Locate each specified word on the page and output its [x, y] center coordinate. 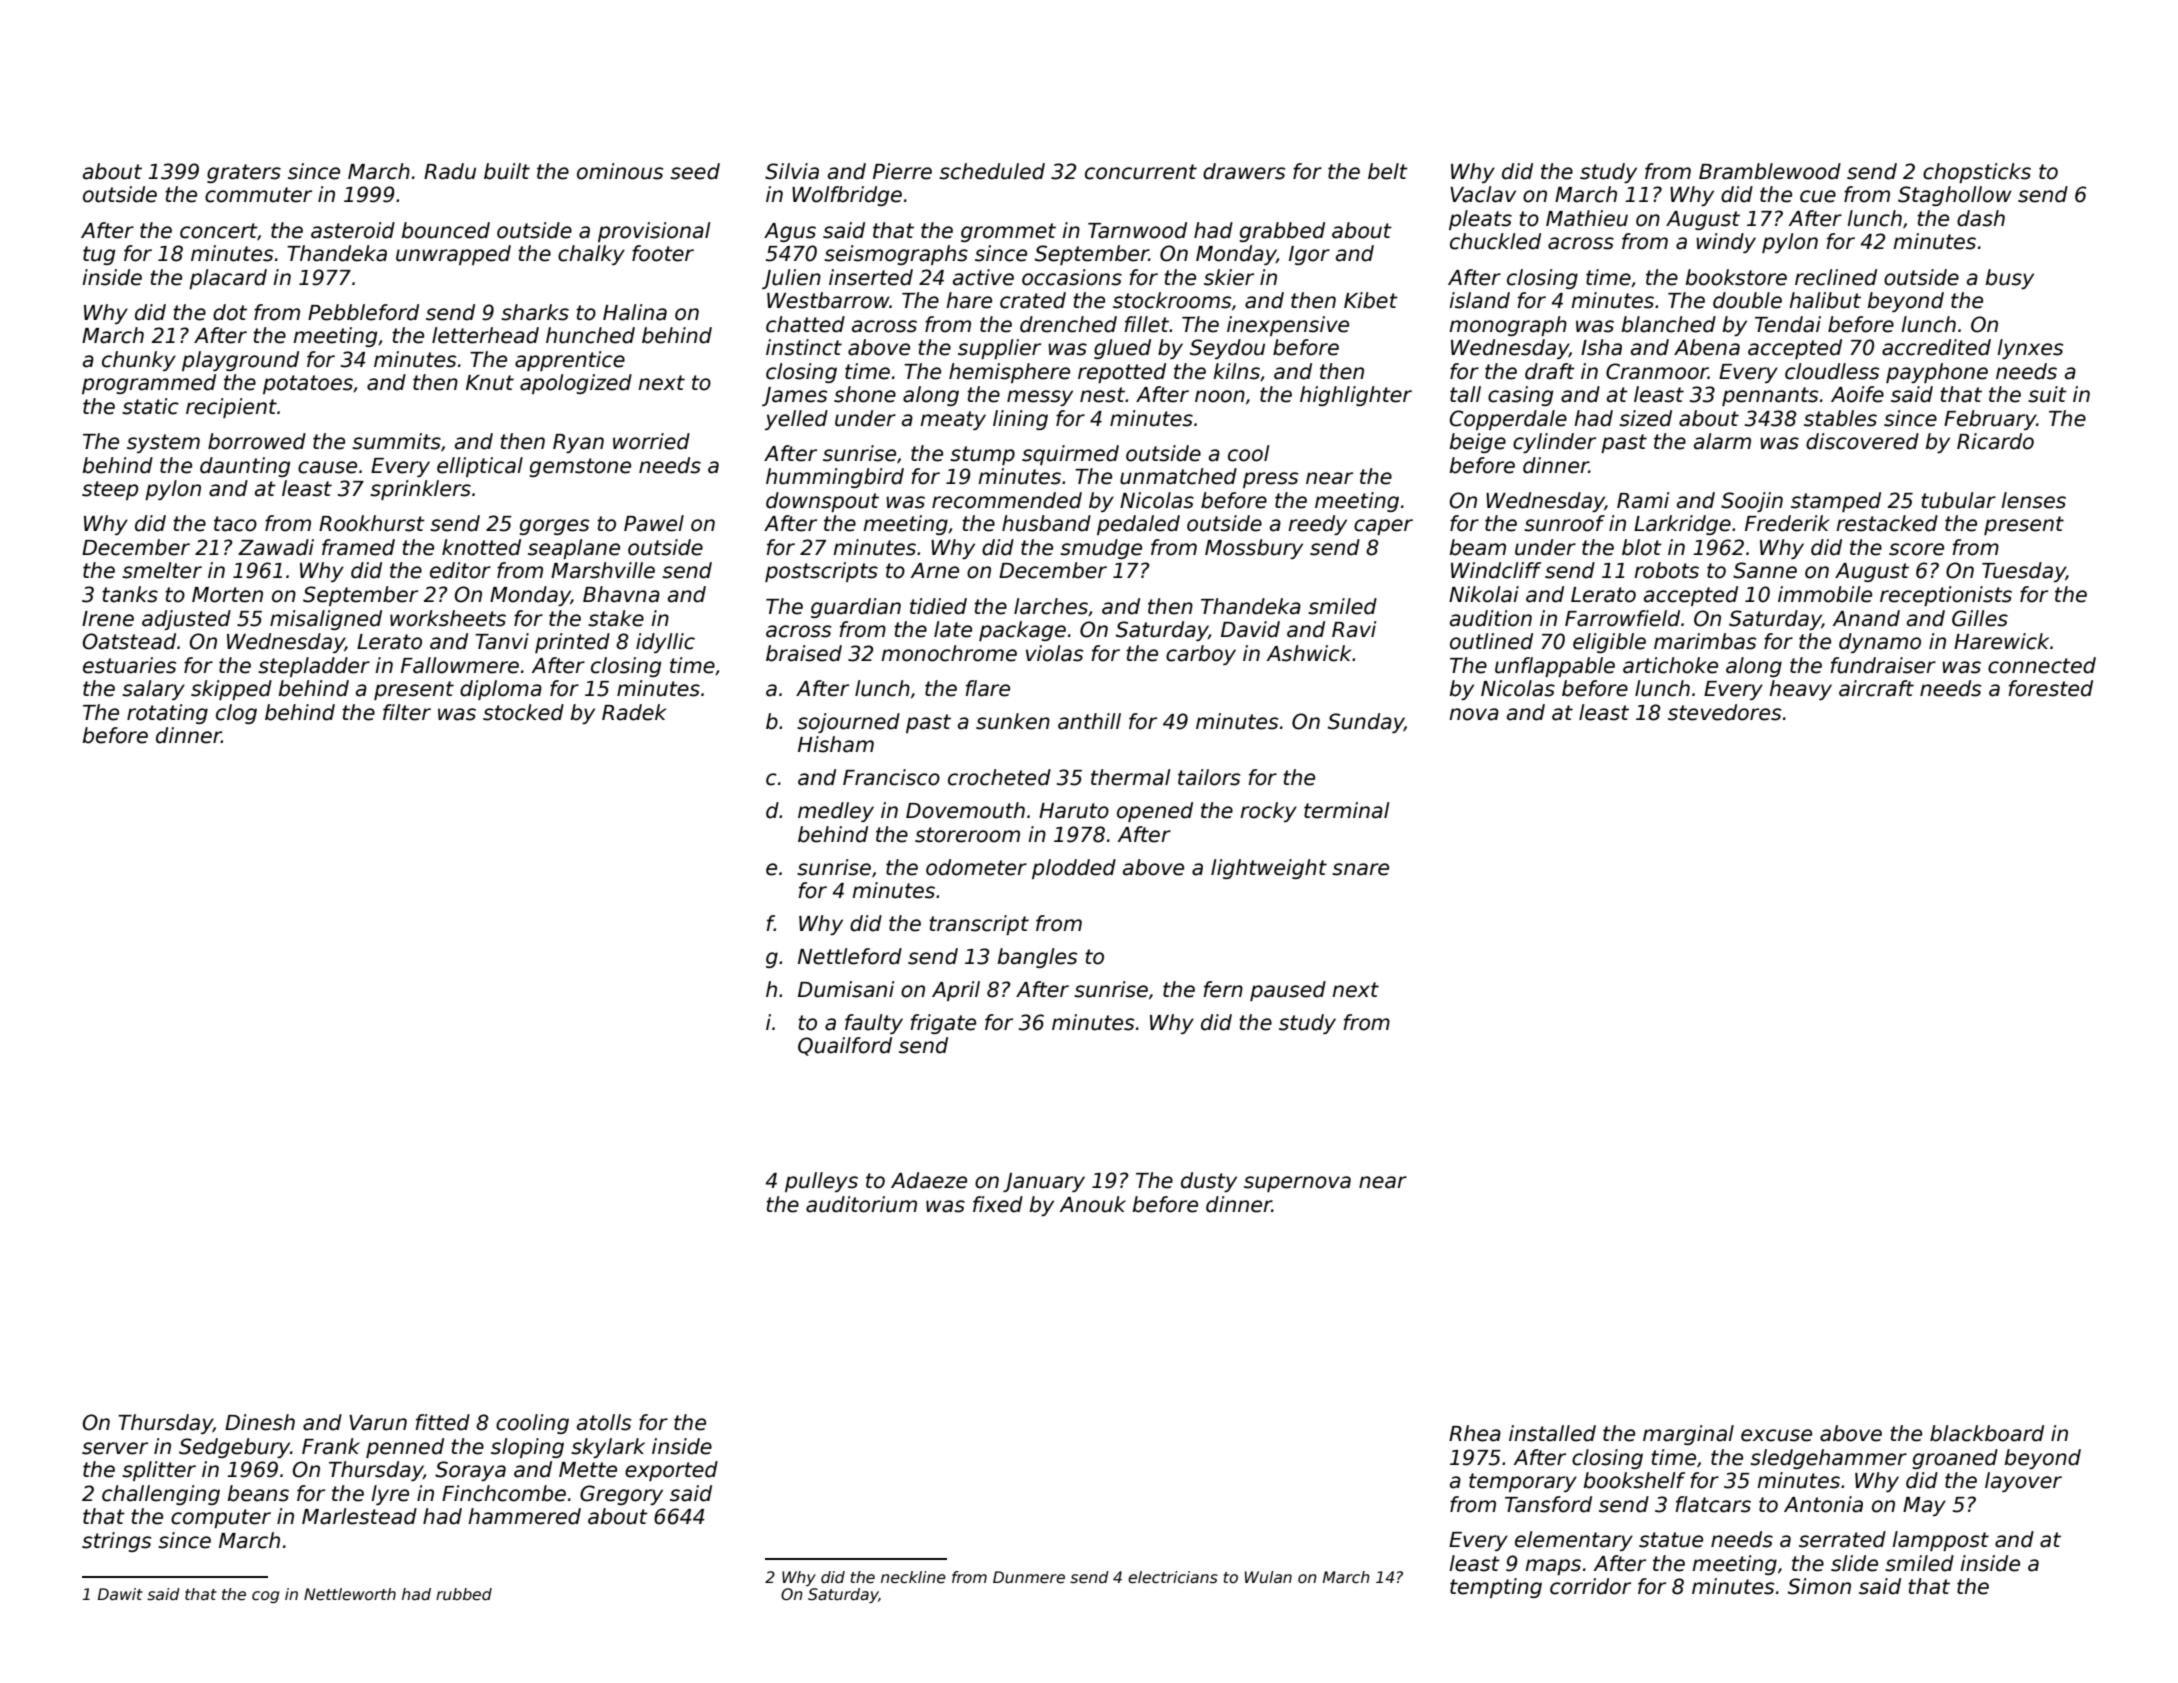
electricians [1173, 1577]
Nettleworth [350, 1594]
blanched [1669, 324]
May [1924, 1506]
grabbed [1282, 232]
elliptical [480, 467]
